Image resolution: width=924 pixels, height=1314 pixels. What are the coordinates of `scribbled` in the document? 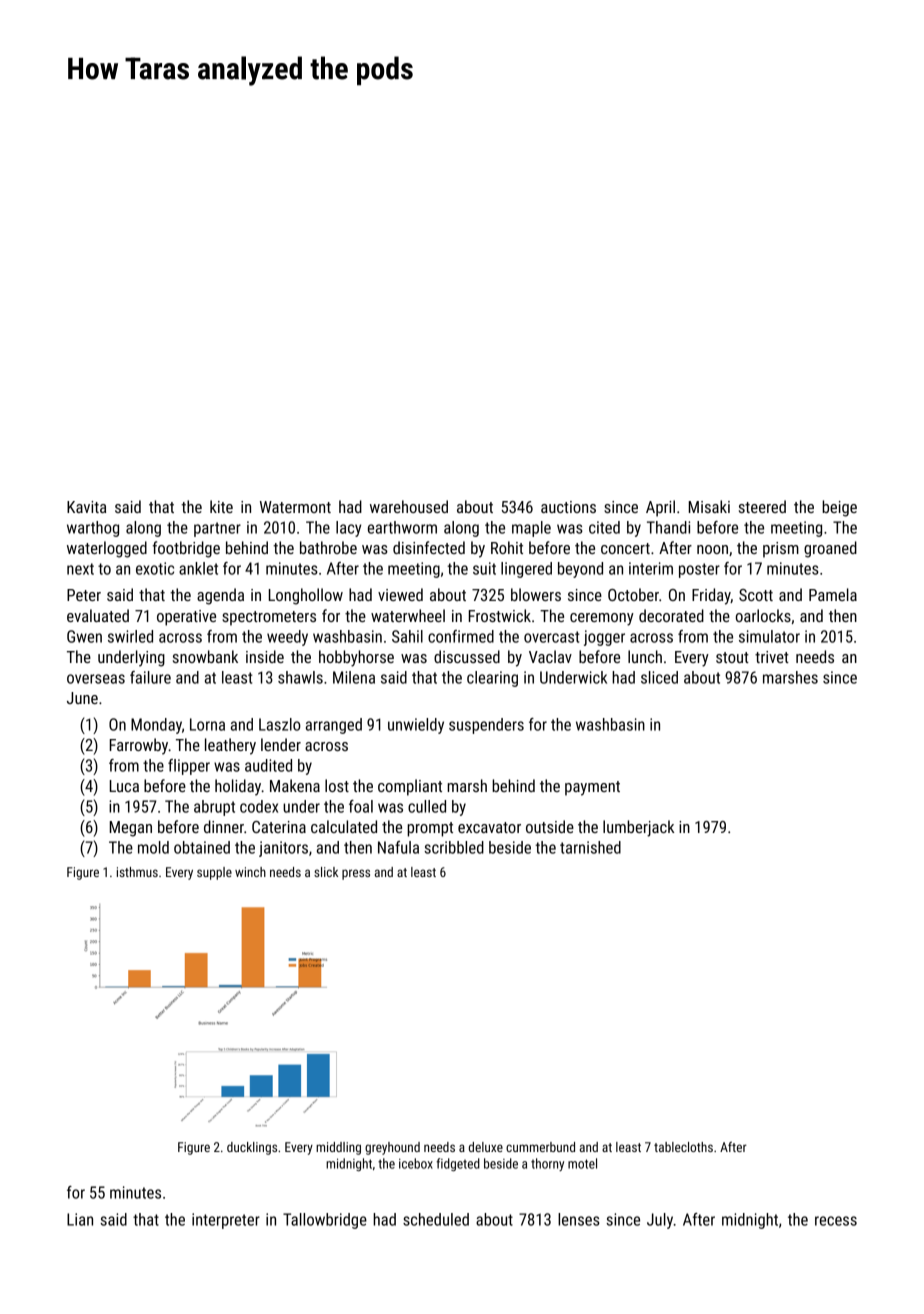 It's located at (454, 847).
